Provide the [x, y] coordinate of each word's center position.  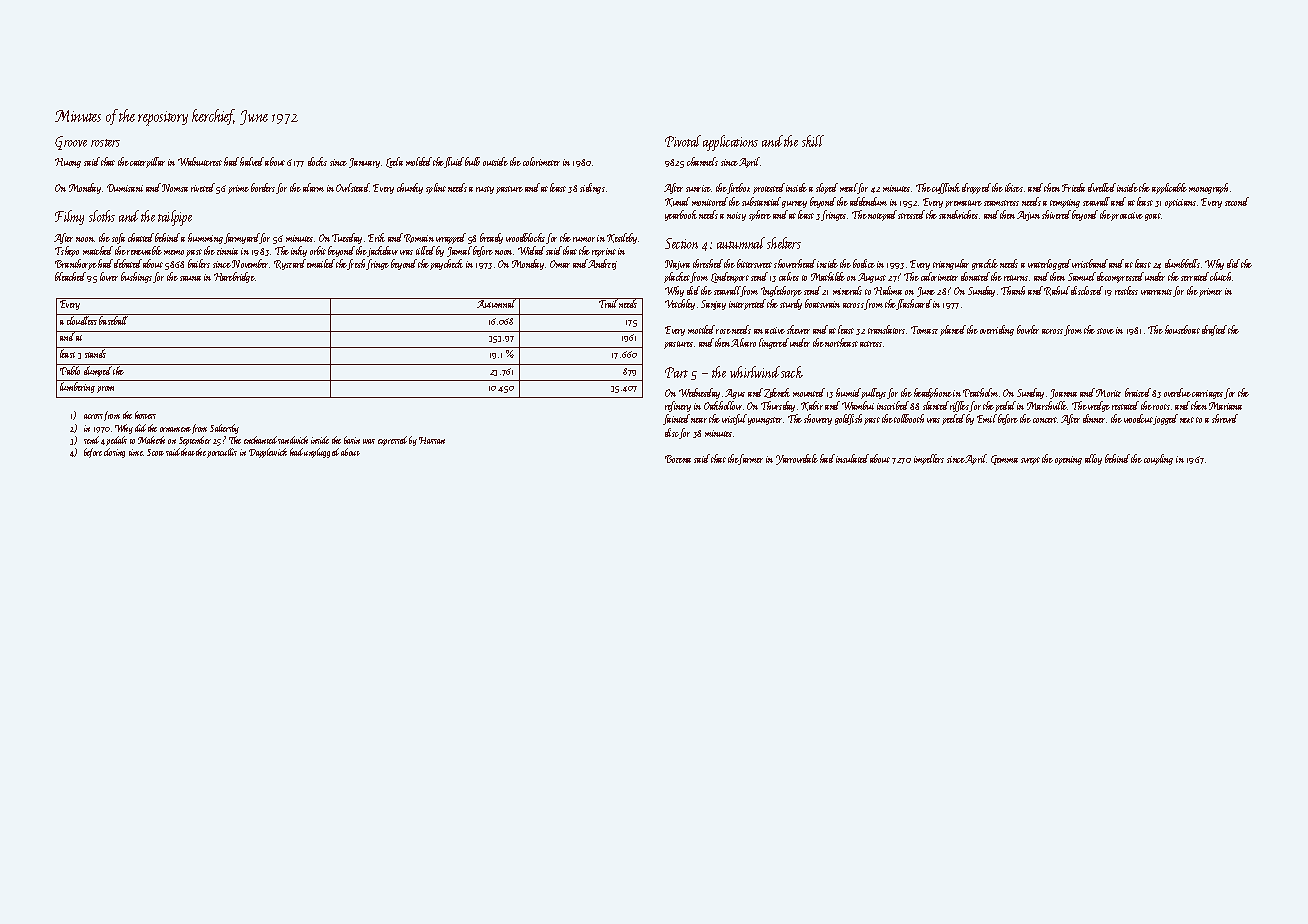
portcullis [222, 453]
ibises [1014, 187]
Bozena [678, 459]
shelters [784, 243]
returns [1016, 278]
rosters [105, 143]
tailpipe [175, 218]
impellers [929, 459]
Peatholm [980, 392]
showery [818, 419]
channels [702, 161]
